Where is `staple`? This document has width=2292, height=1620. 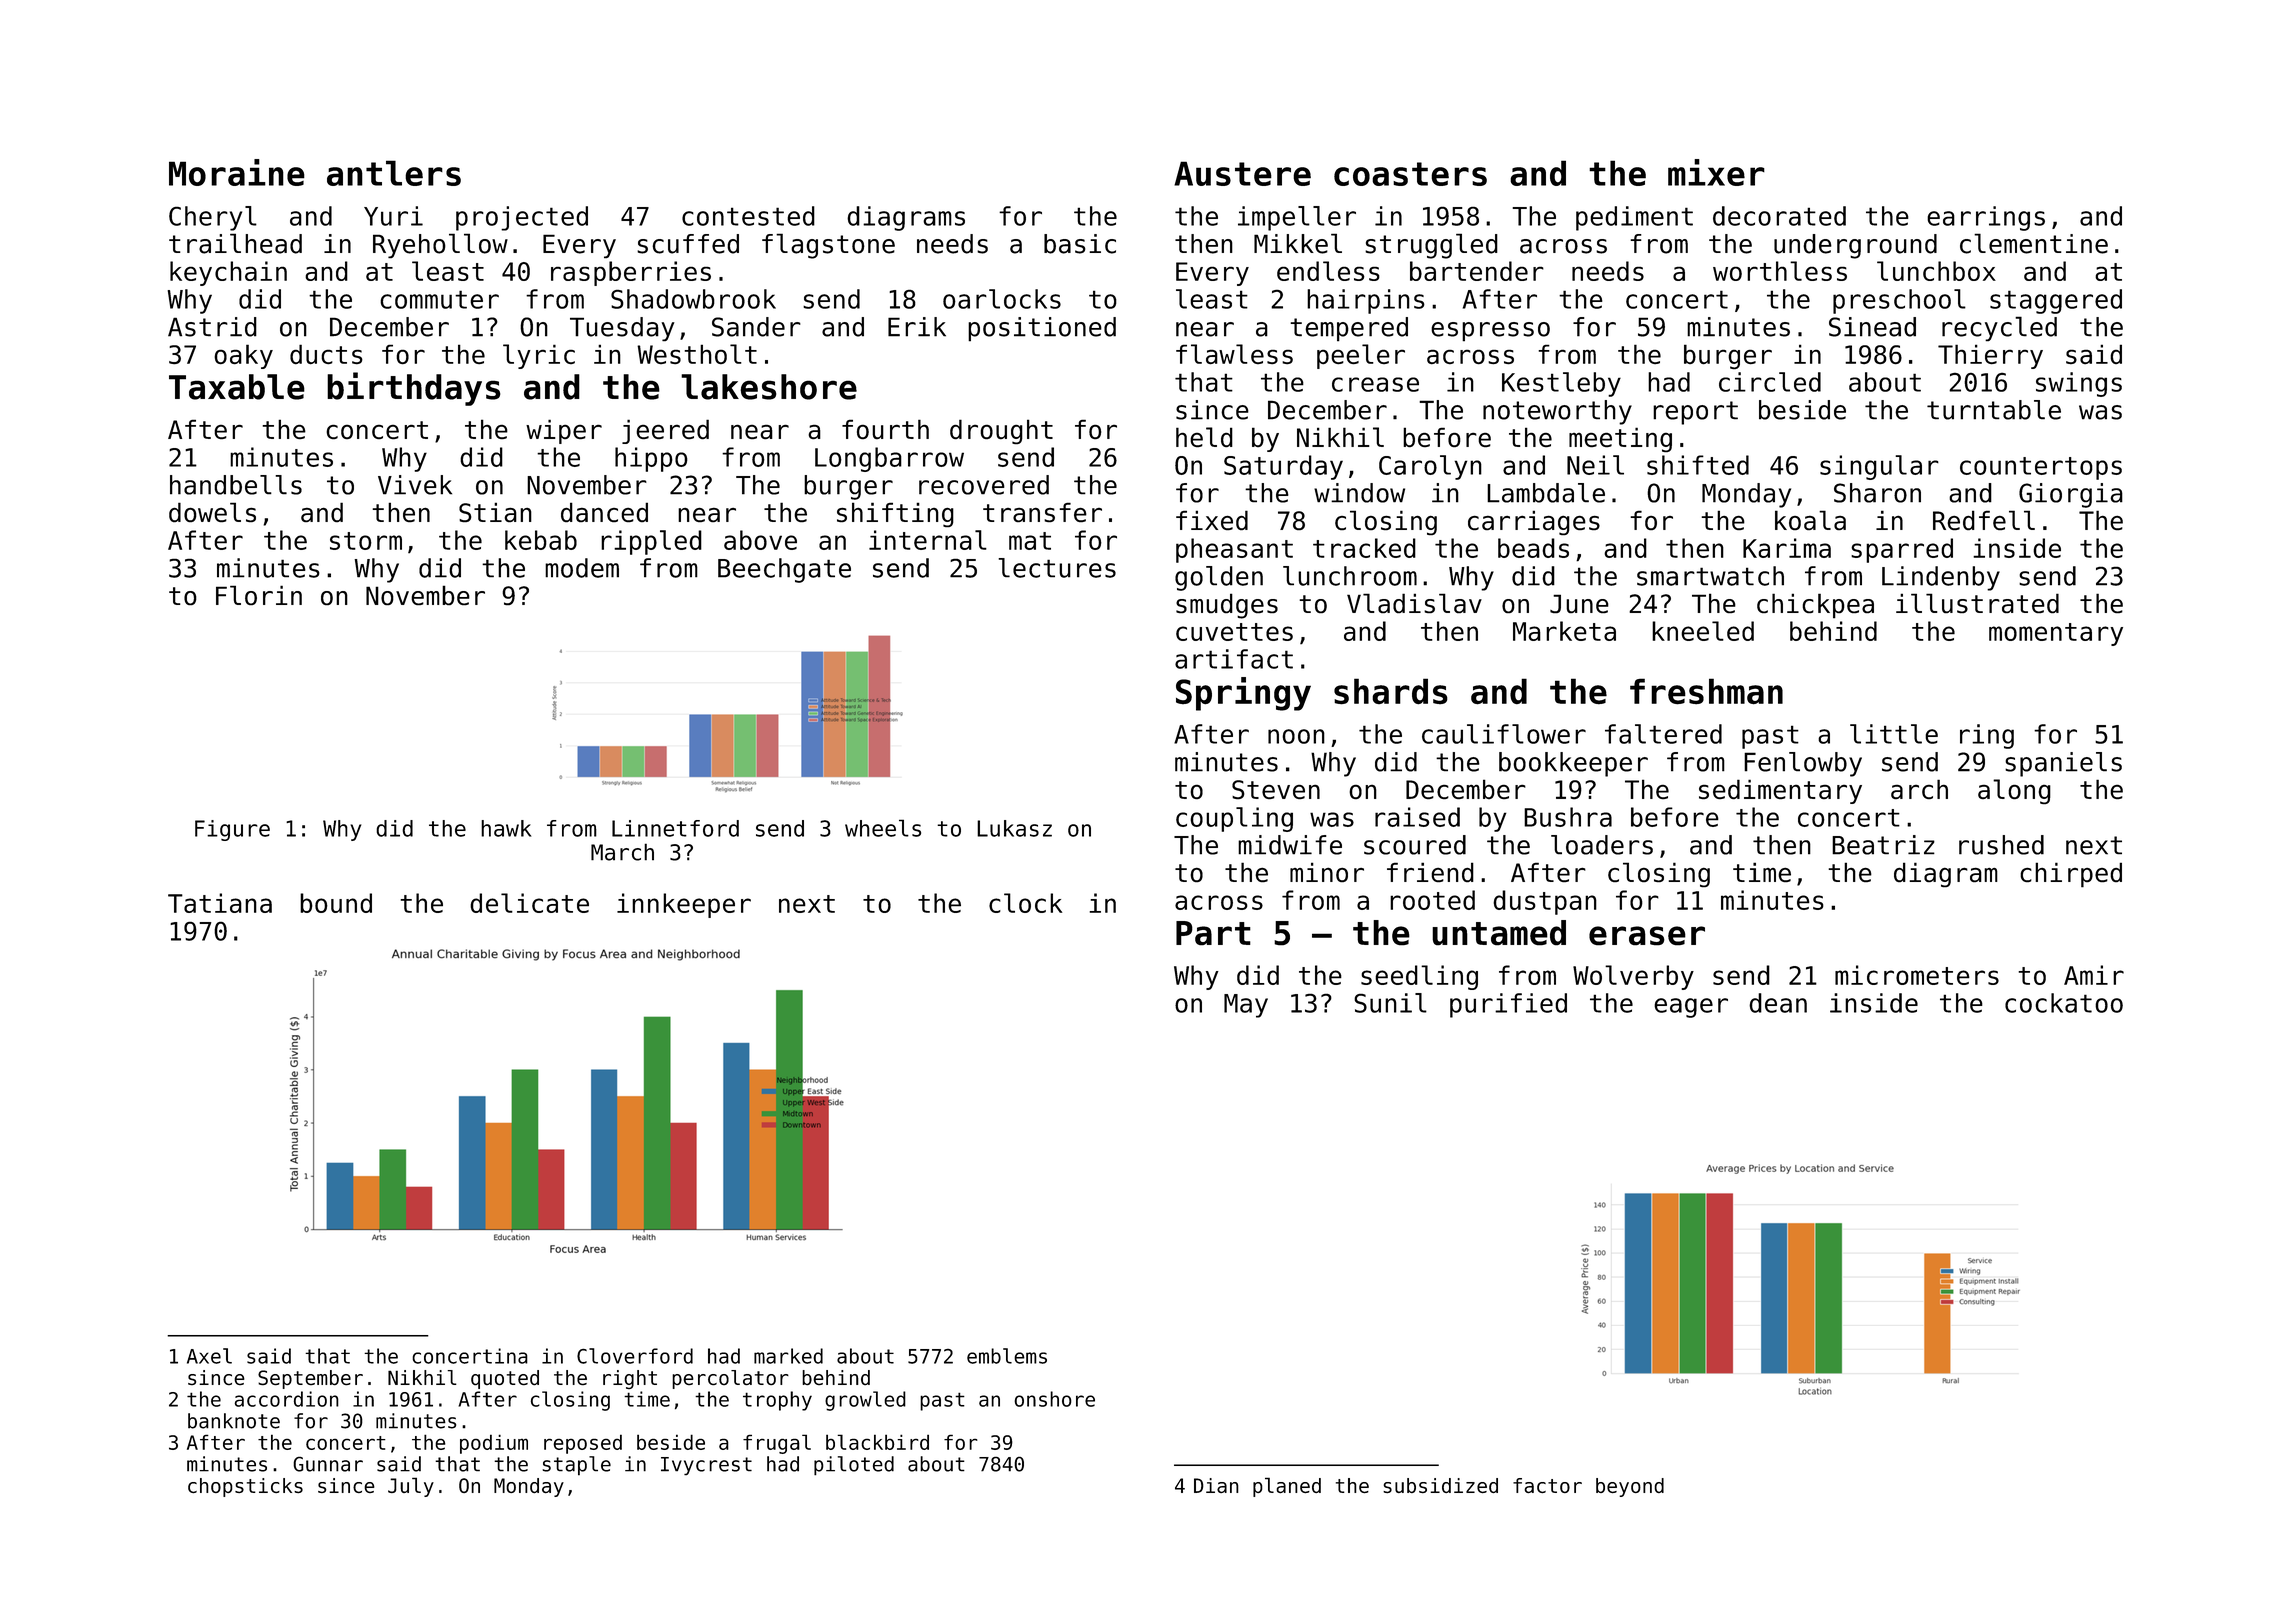
staple is located at coordinates (576, 1466).
